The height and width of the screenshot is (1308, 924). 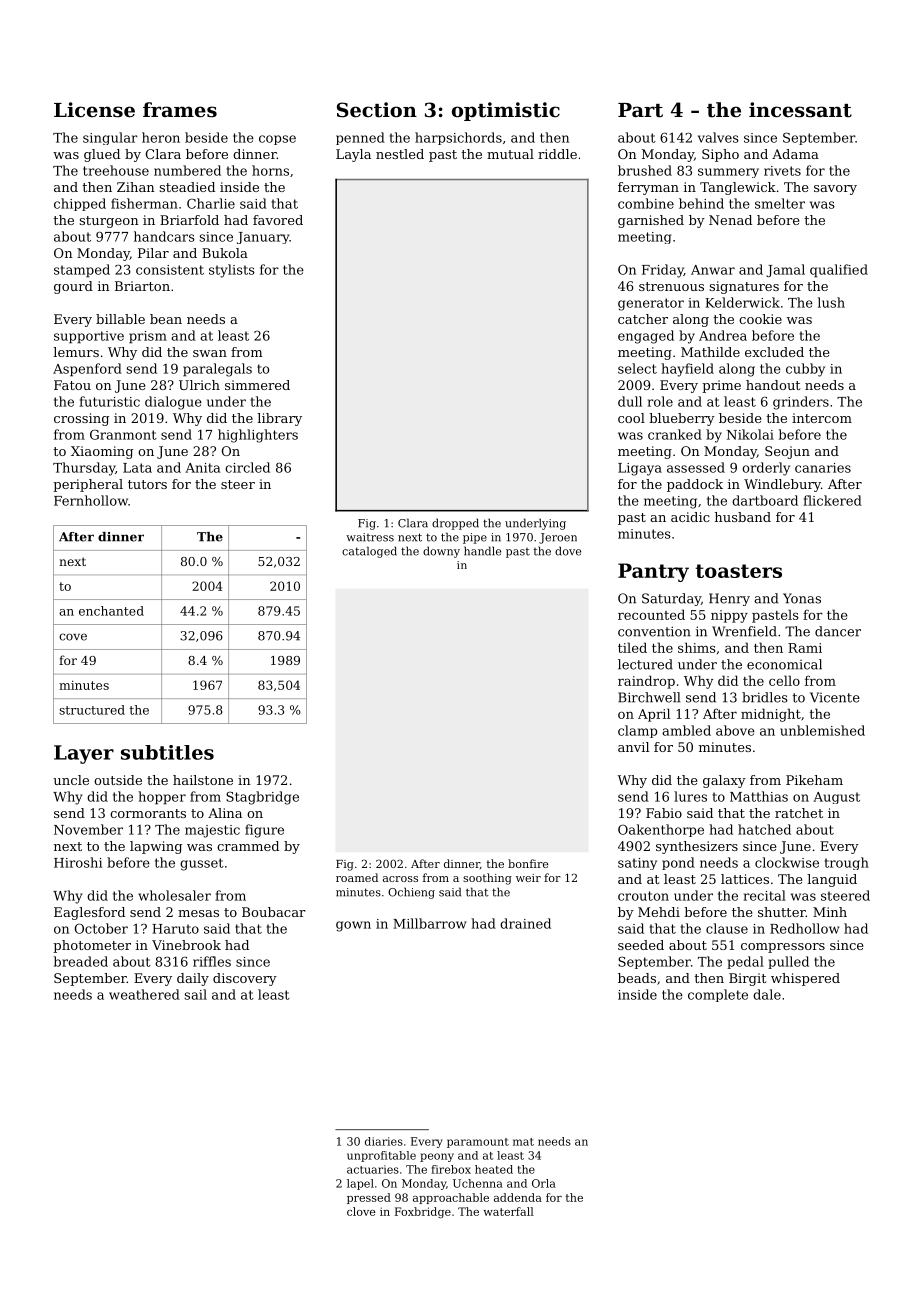 I want to click on outside, so click(x=118, y=780).
